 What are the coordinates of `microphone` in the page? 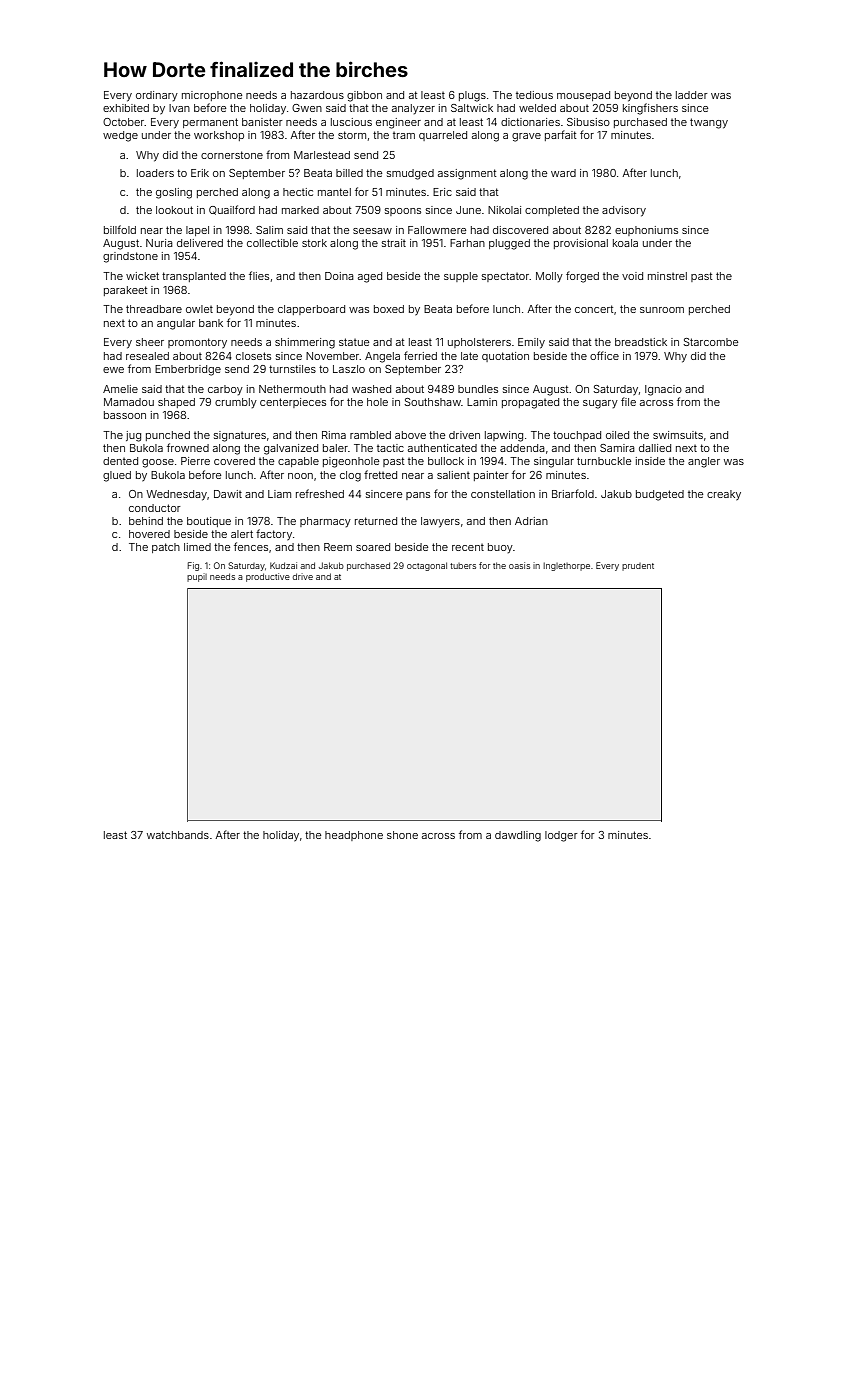 It's located at (212, 96).
